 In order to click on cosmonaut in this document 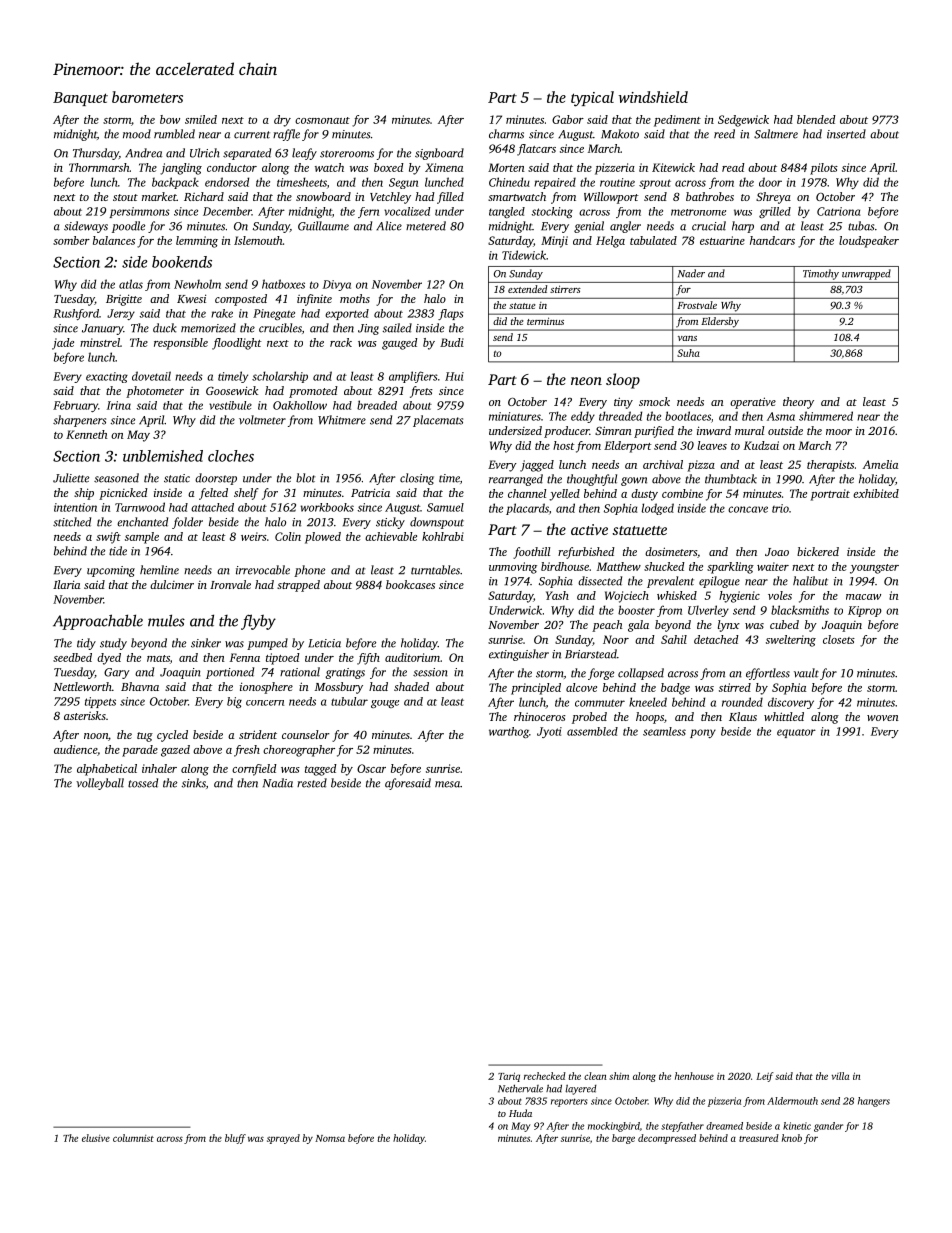, I will do `click(322, 120)`.
